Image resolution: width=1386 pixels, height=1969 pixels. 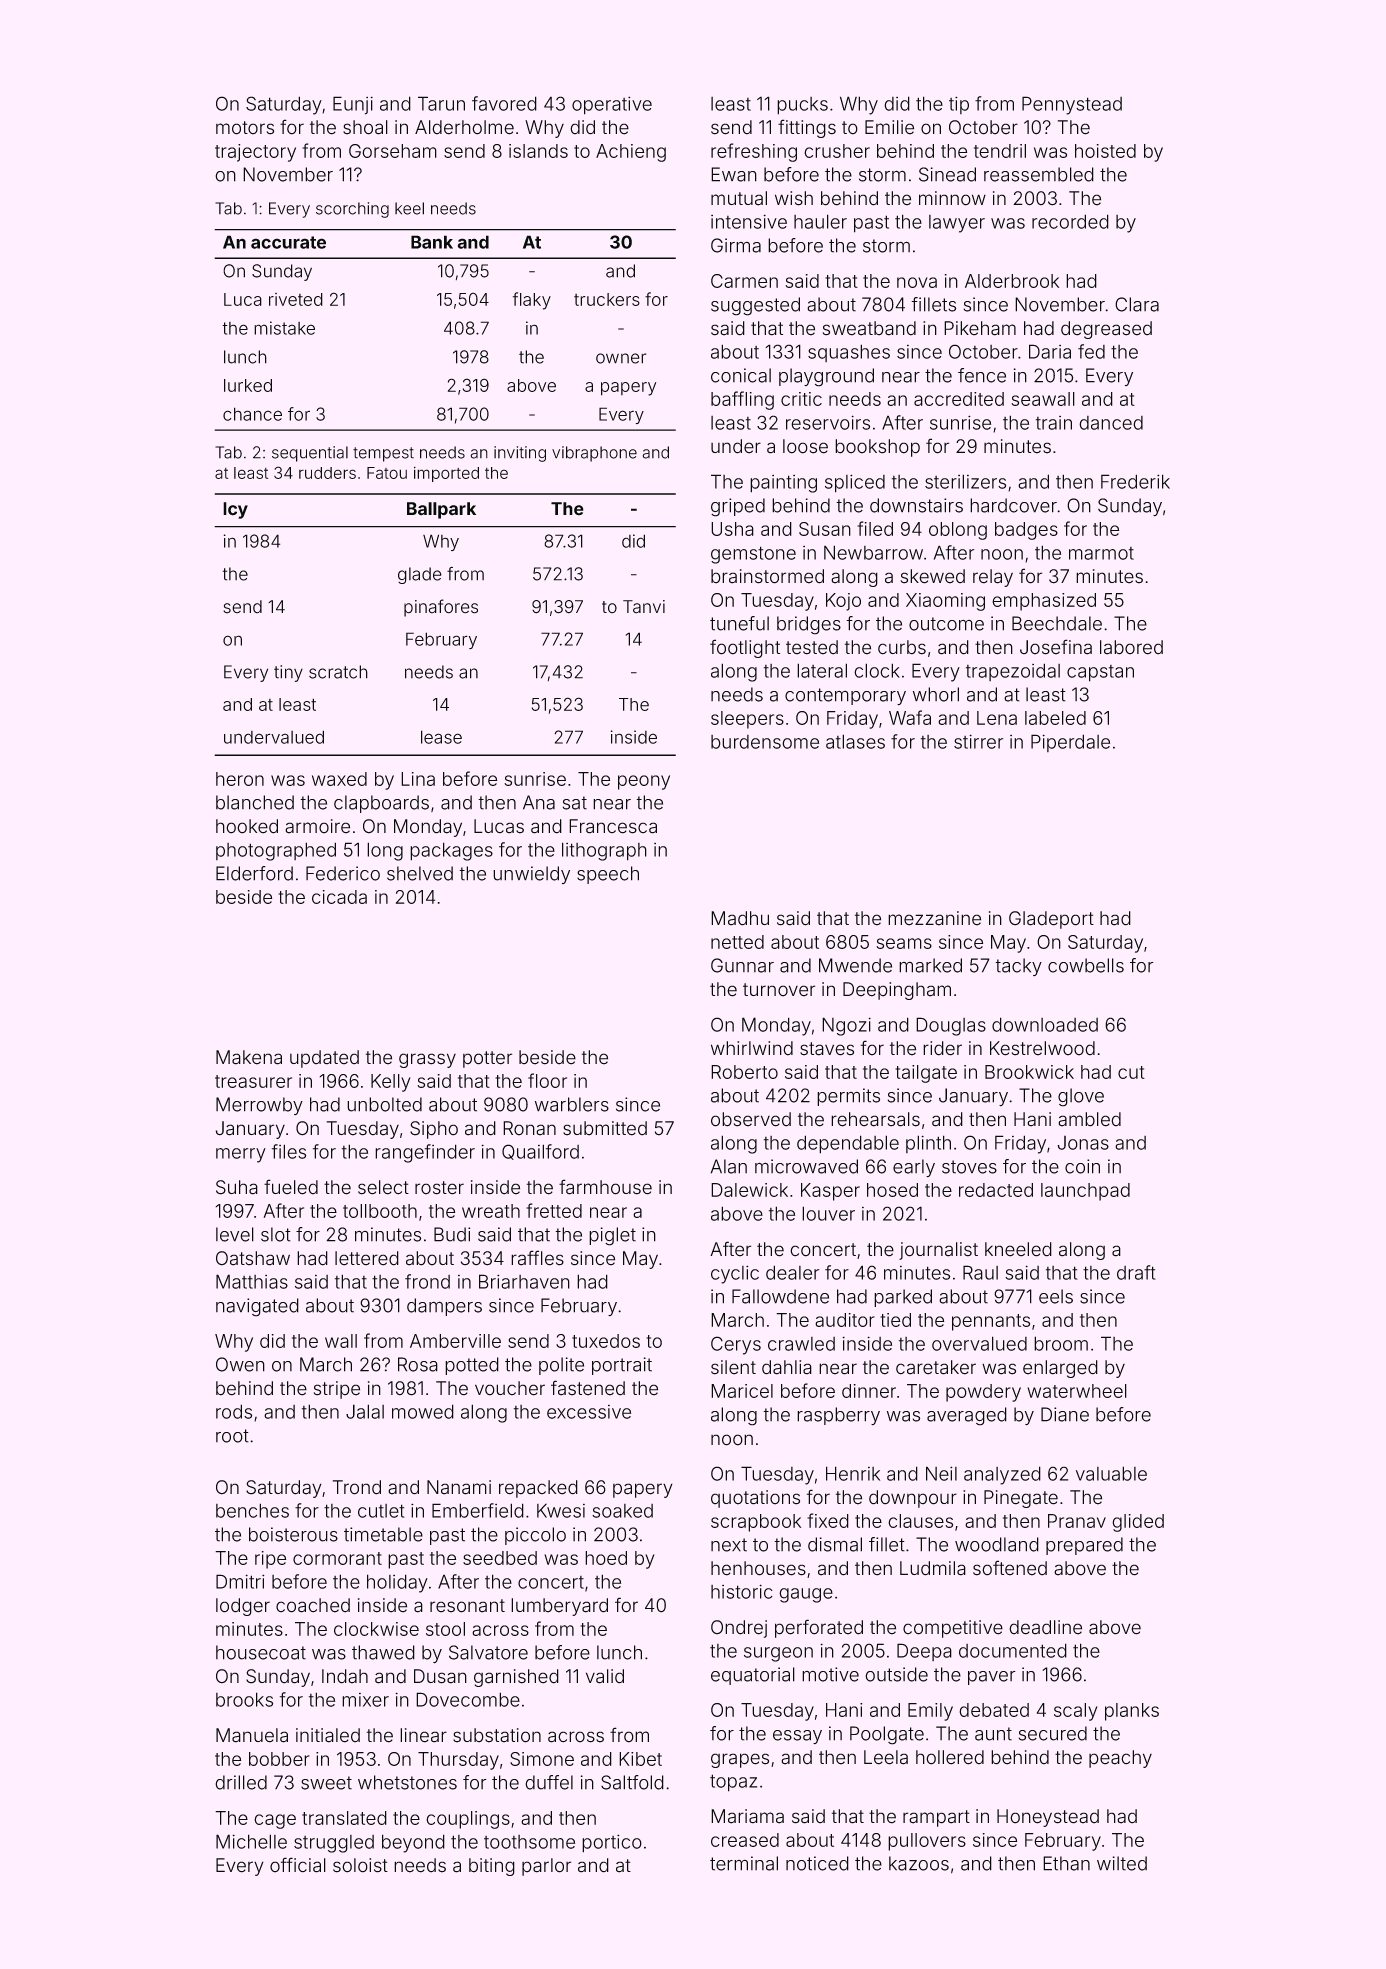 I want to click on draft, so click(x=1136, y=1272).
